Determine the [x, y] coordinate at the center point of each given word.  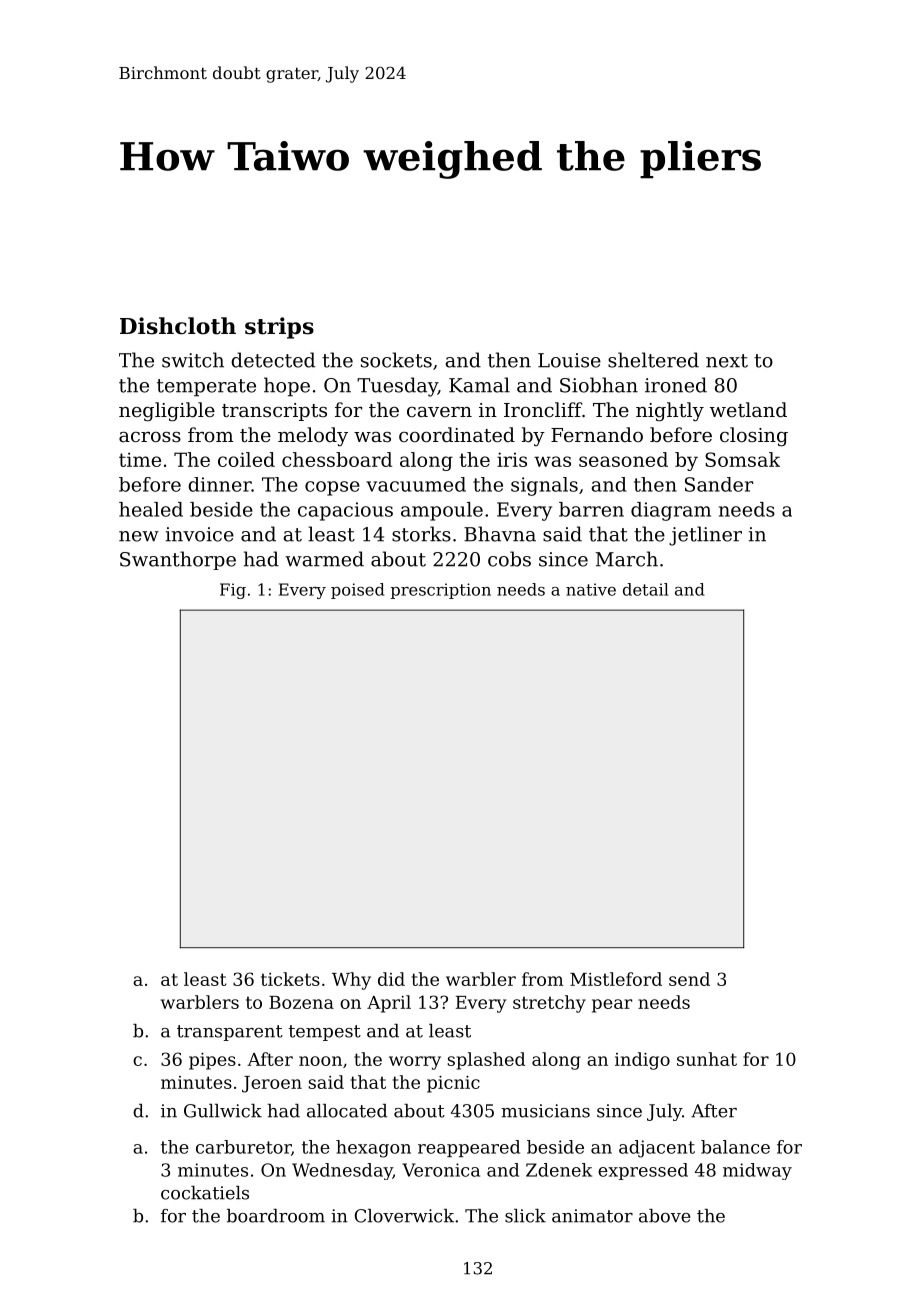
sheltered [653, 360]
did [391, 979]
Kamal [479, 385]
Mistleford [616, 979]
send [689, 979]
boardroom [276, 1216]
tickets [290, 979]
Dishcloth [178, 326]
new [139, 536]
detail [646, 589]
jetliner [705, 536]
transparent [230, 1033]
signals [544, 486]
